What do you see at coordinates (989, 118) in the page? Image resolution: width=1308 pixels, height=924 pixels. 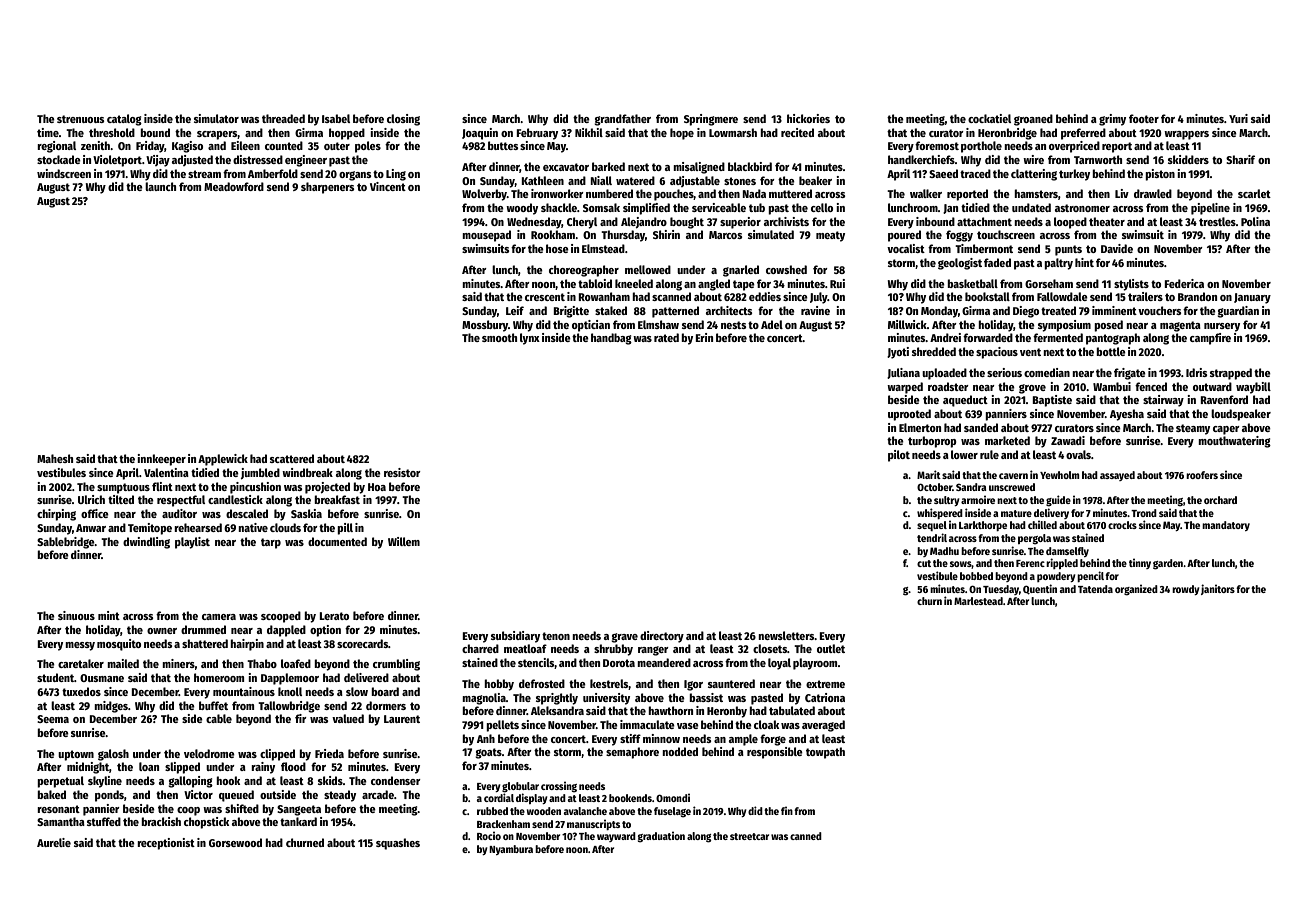 I see `cockatiel` at bounding box center [989, 118].
